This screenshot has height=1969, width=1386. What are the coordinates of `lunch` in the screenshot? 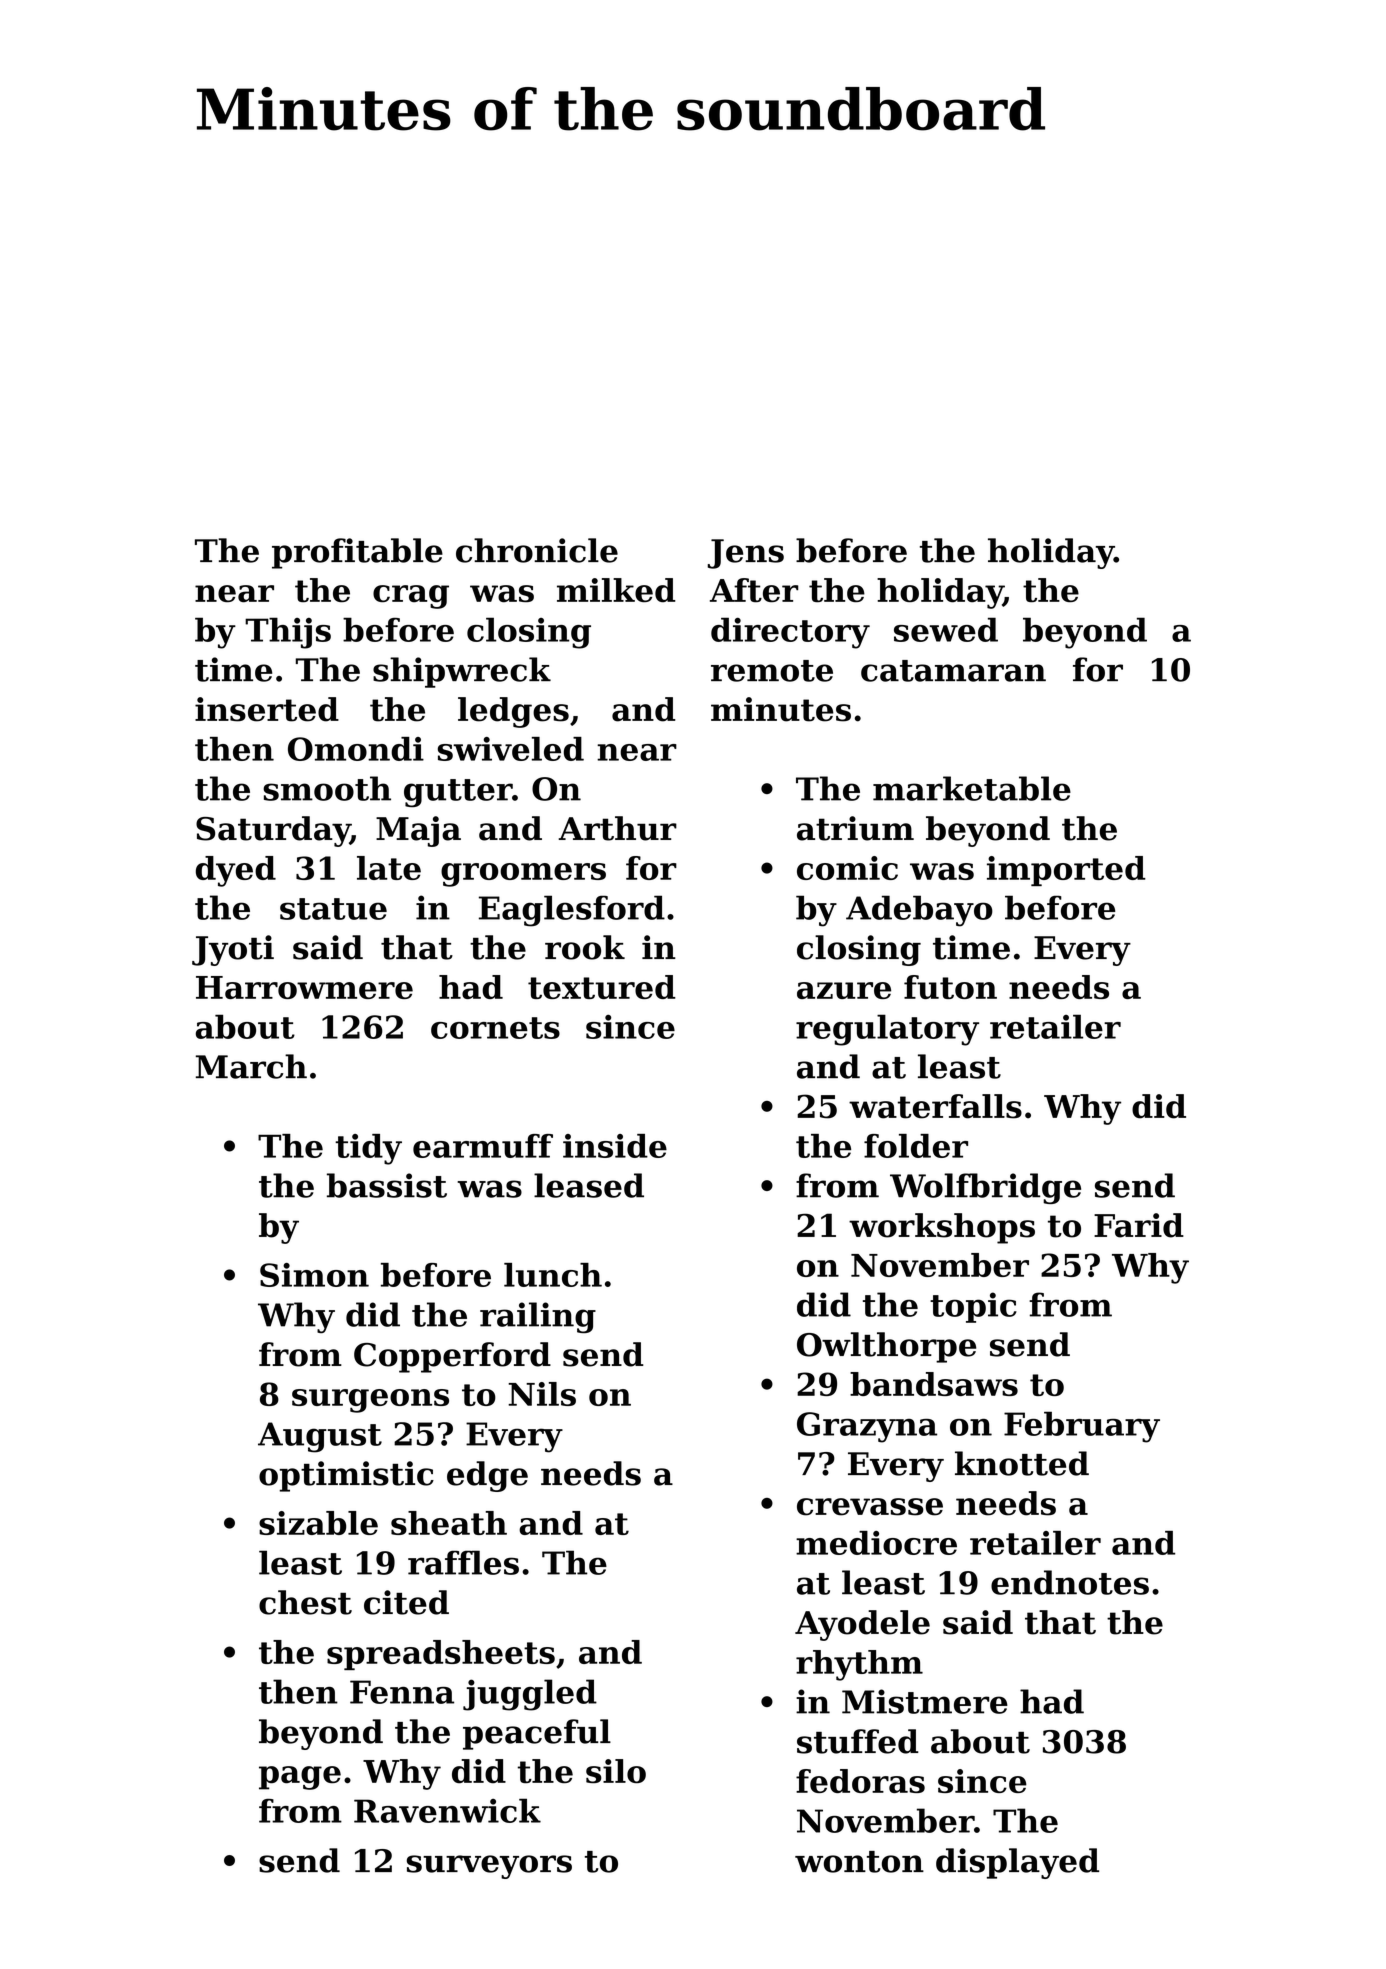 It's located at (553, 1275).
